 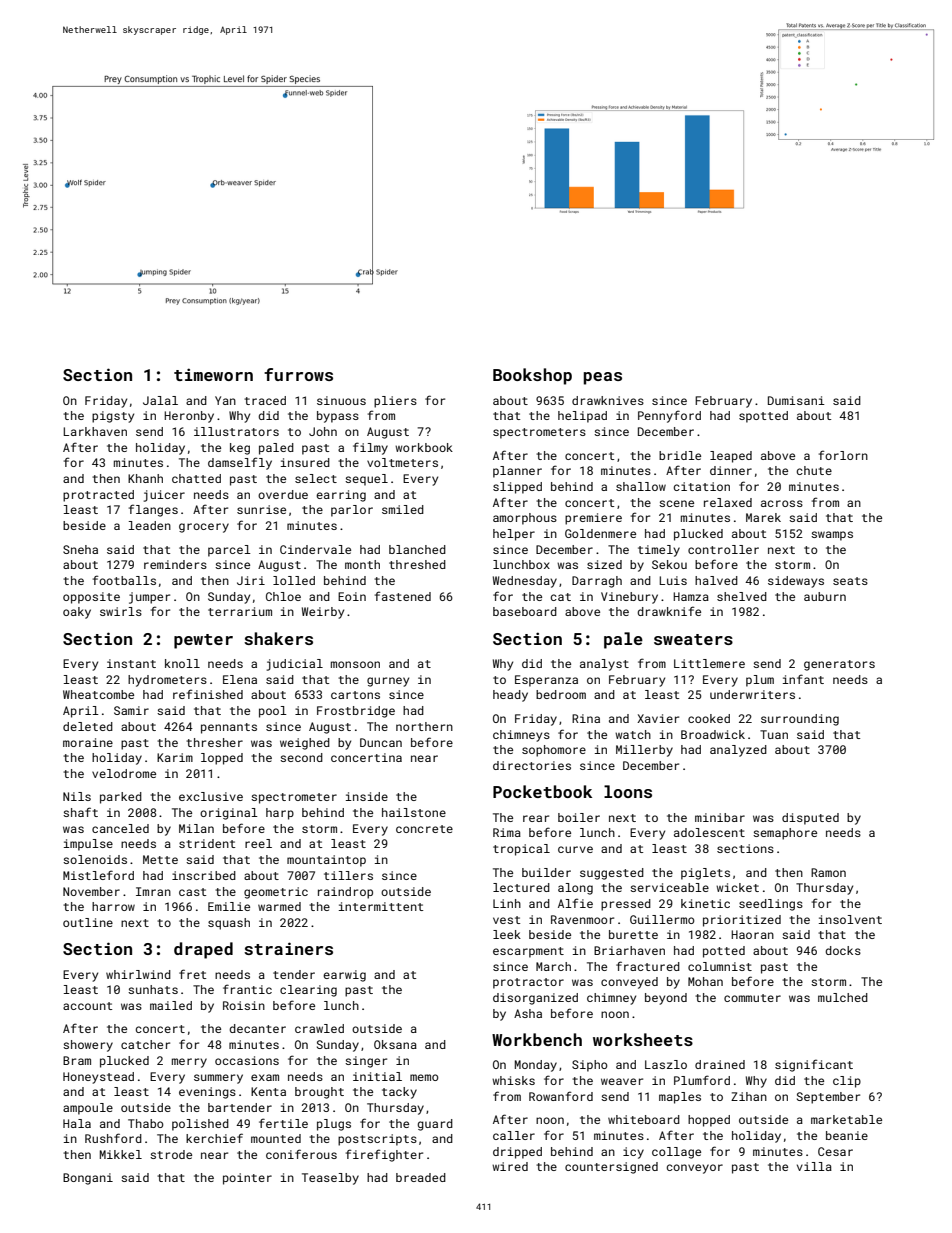 I want to click on Tuan, so click(x=774, y=734).
